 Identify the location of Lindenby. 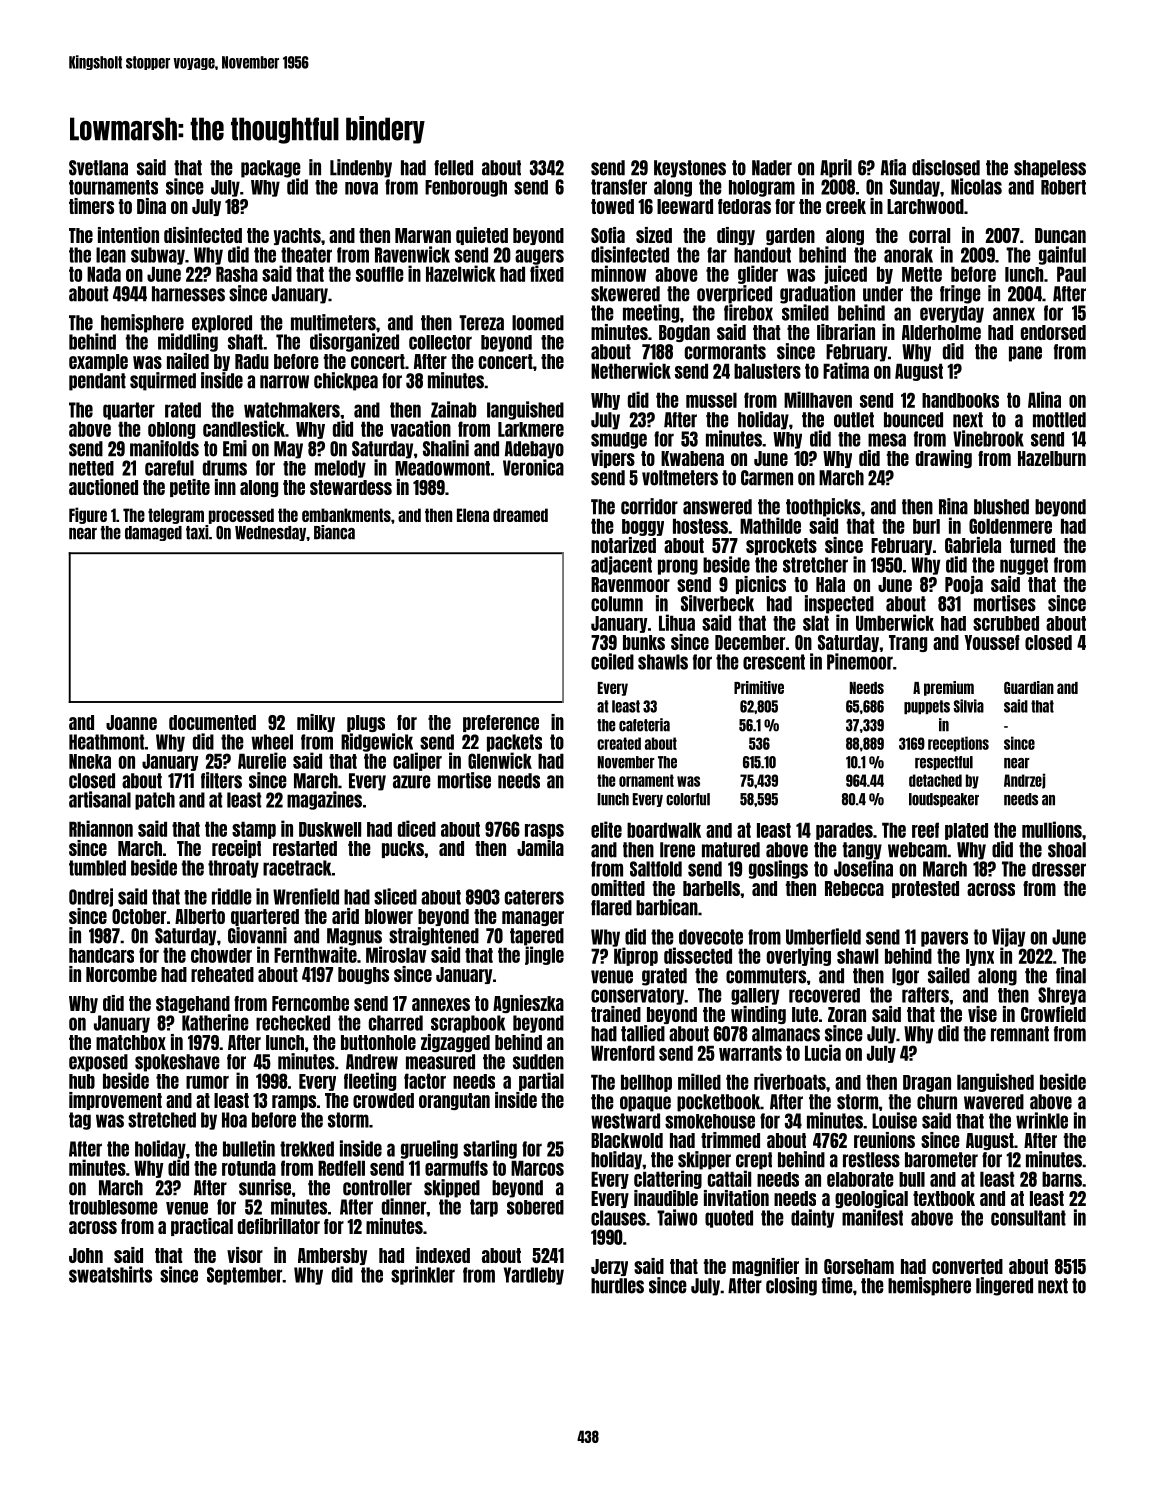
(361, 168).
